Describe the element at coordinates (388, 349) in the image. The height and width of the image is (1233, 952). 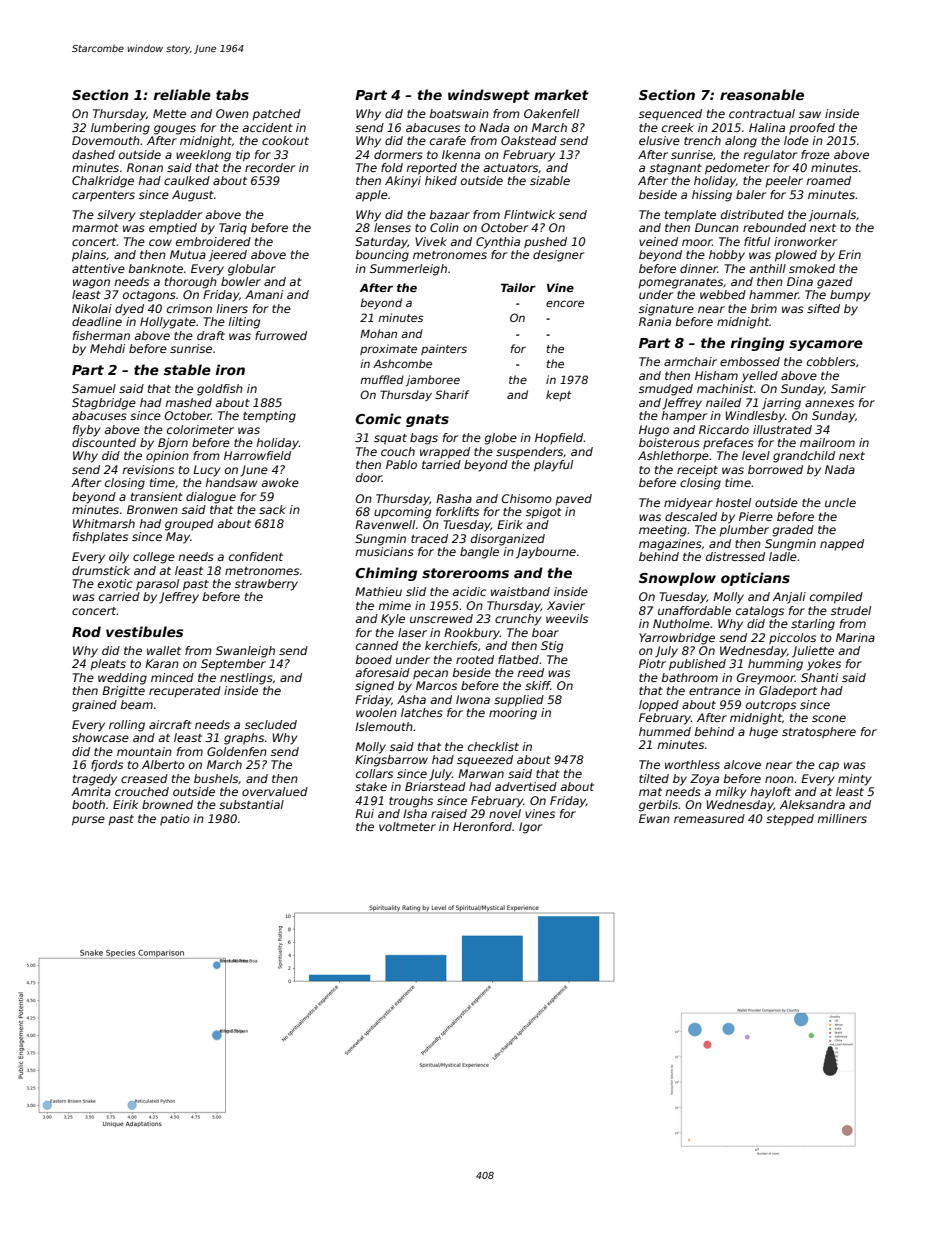
I see `proximate` at that location.
